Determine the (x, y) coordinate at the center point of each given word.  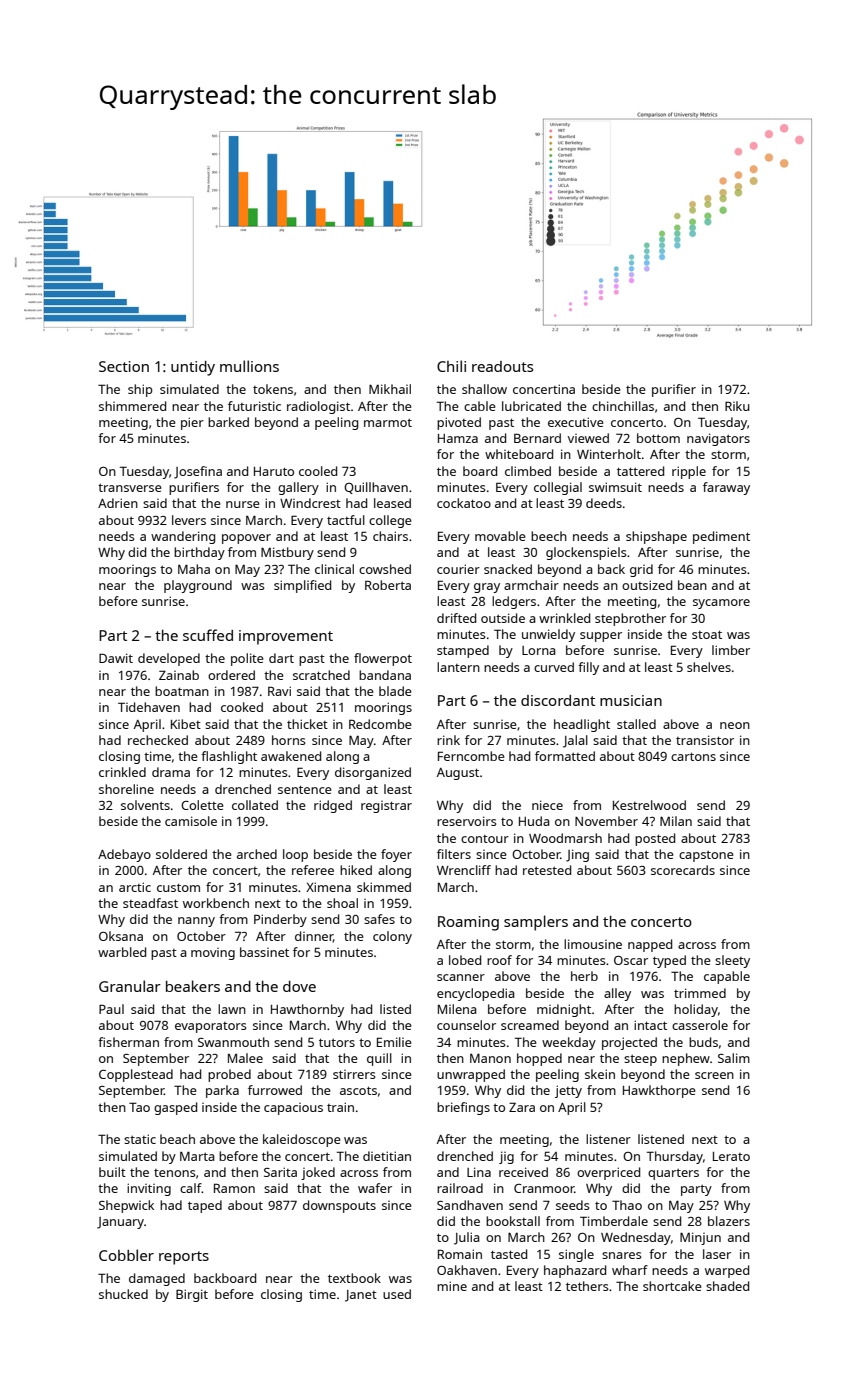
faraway (726, 488)
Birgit (192, 1295)
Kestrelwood (649, 805)
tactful (346, 520)
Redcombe (380, 724)
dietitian (387, 1156)
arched (257, 854)
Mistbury (287, 553)
